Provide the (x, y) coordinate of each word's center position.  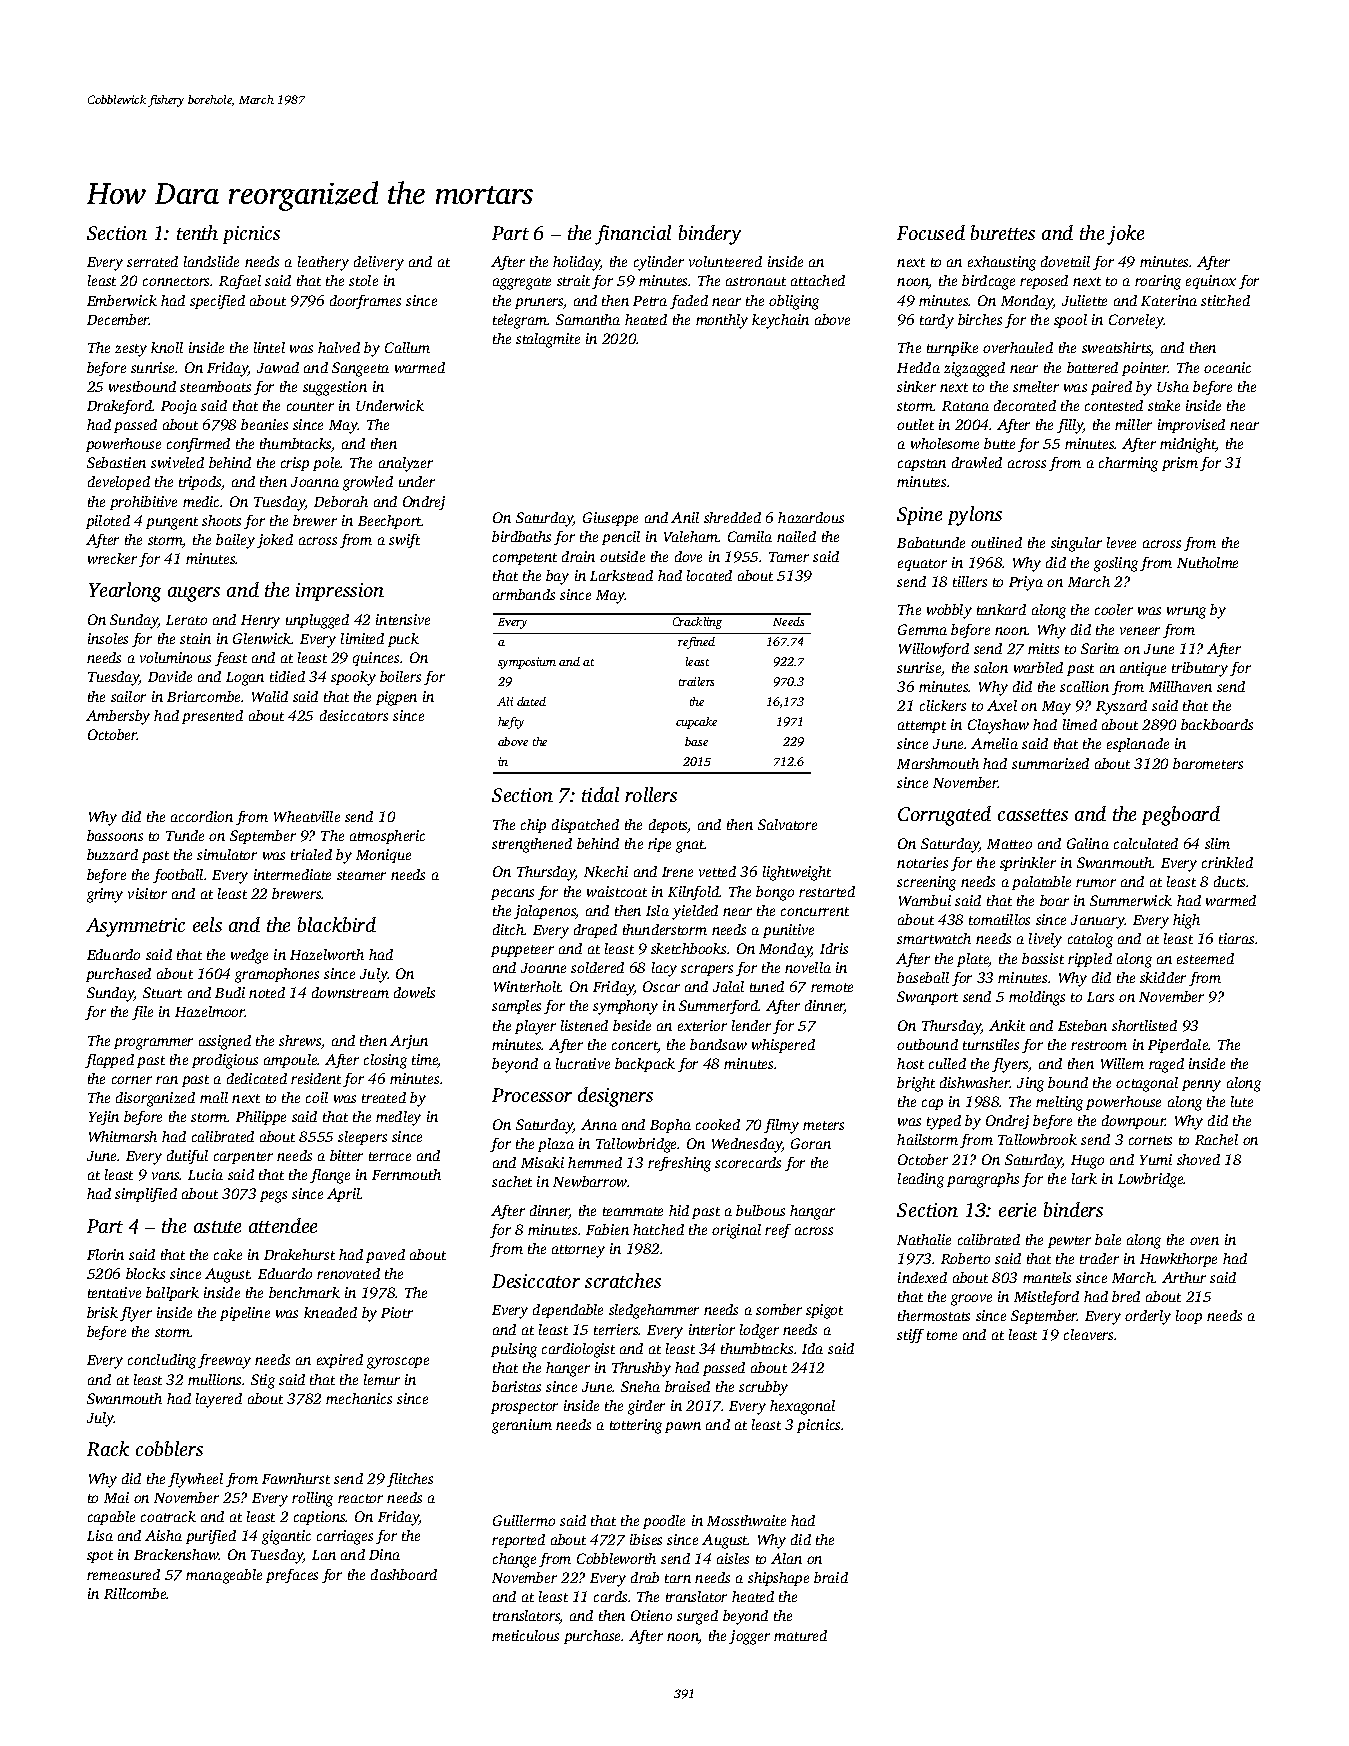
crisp (295, 464)
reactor (360, 1498)
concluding (162, 1361)
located (709, 575)
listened (584, 1025)
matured (800, 1635)
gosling (1116, 564)
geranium (522, 1426)
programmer (153, 1044)
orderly (1148, 1317)
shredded (732, 517)
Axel (1002, 705)
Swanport (927, 998)
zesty (131, 350)
